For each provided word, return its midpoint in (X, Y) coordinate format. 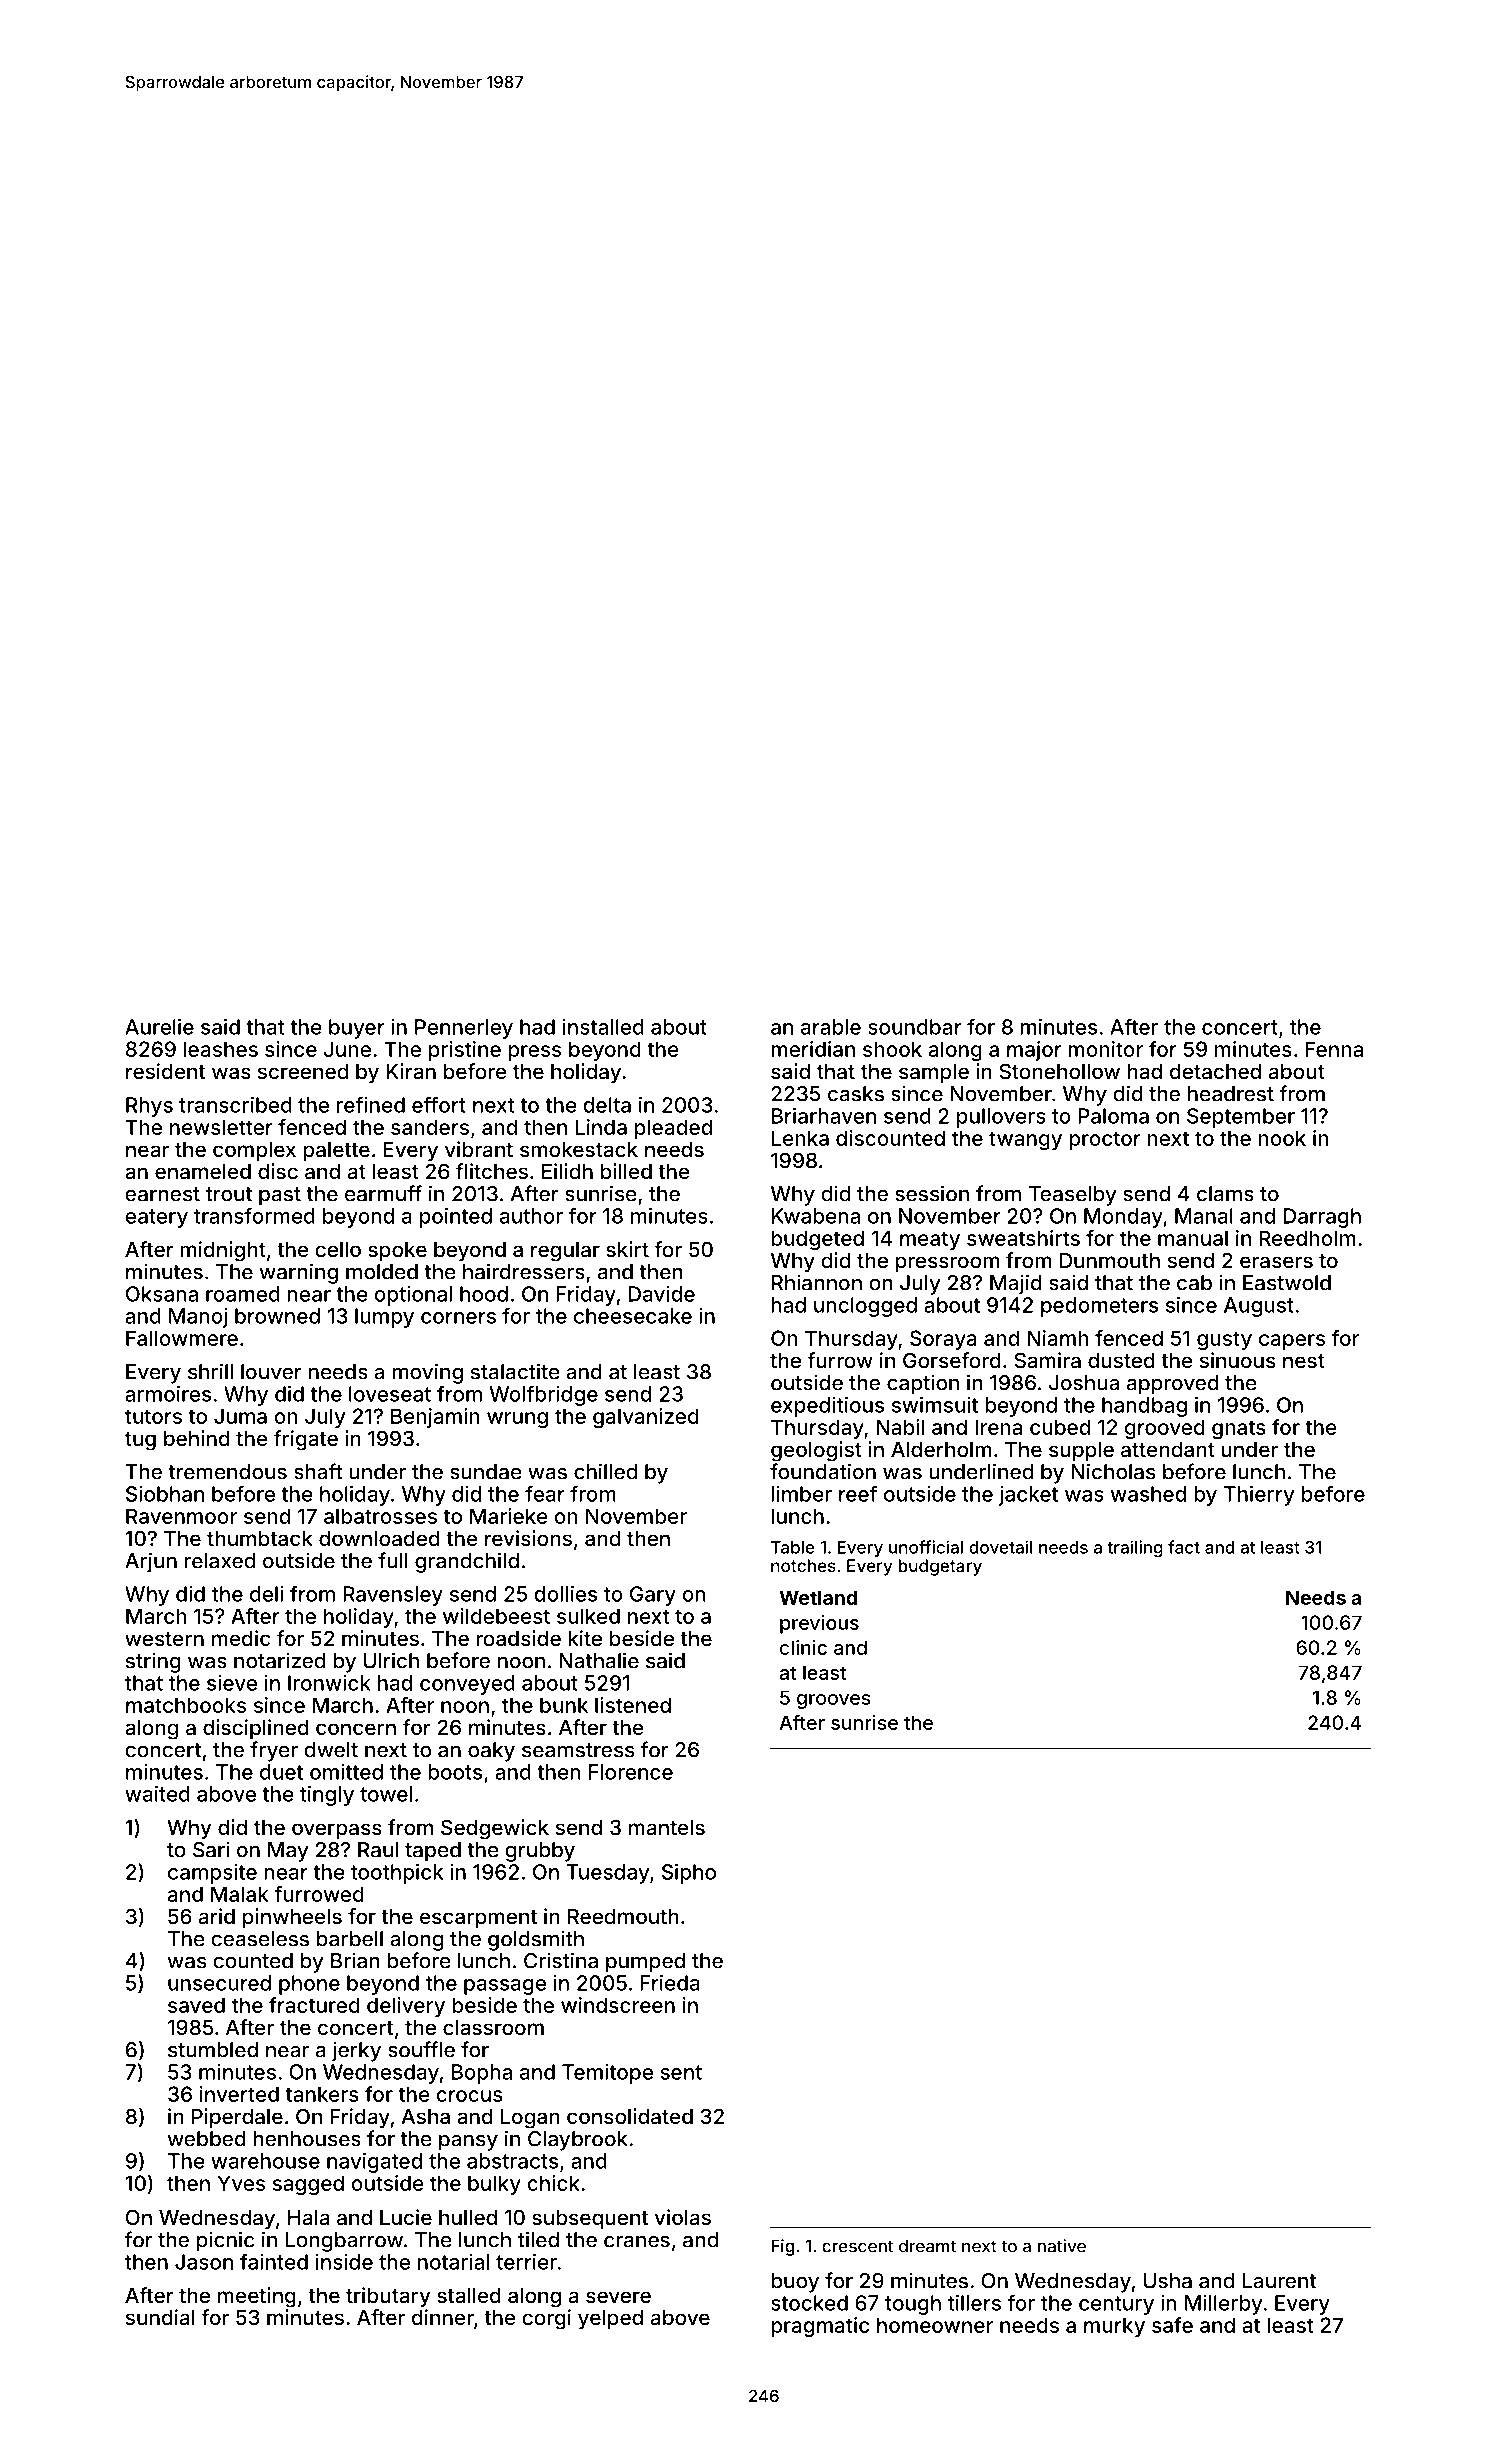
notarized (279, 1660)
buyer (357, 1029)
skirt (627, 1249)
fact (1184, 1547)
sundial (160, 2317)
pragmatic (820, 2327)
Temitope (607, 2074)
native (1061, 2246)
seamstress (578, 1750)
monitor (1105, 1049)
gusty (1224, 1340)
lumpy (384, 1318)
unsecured (219, 1983)
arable (831, 1027)
